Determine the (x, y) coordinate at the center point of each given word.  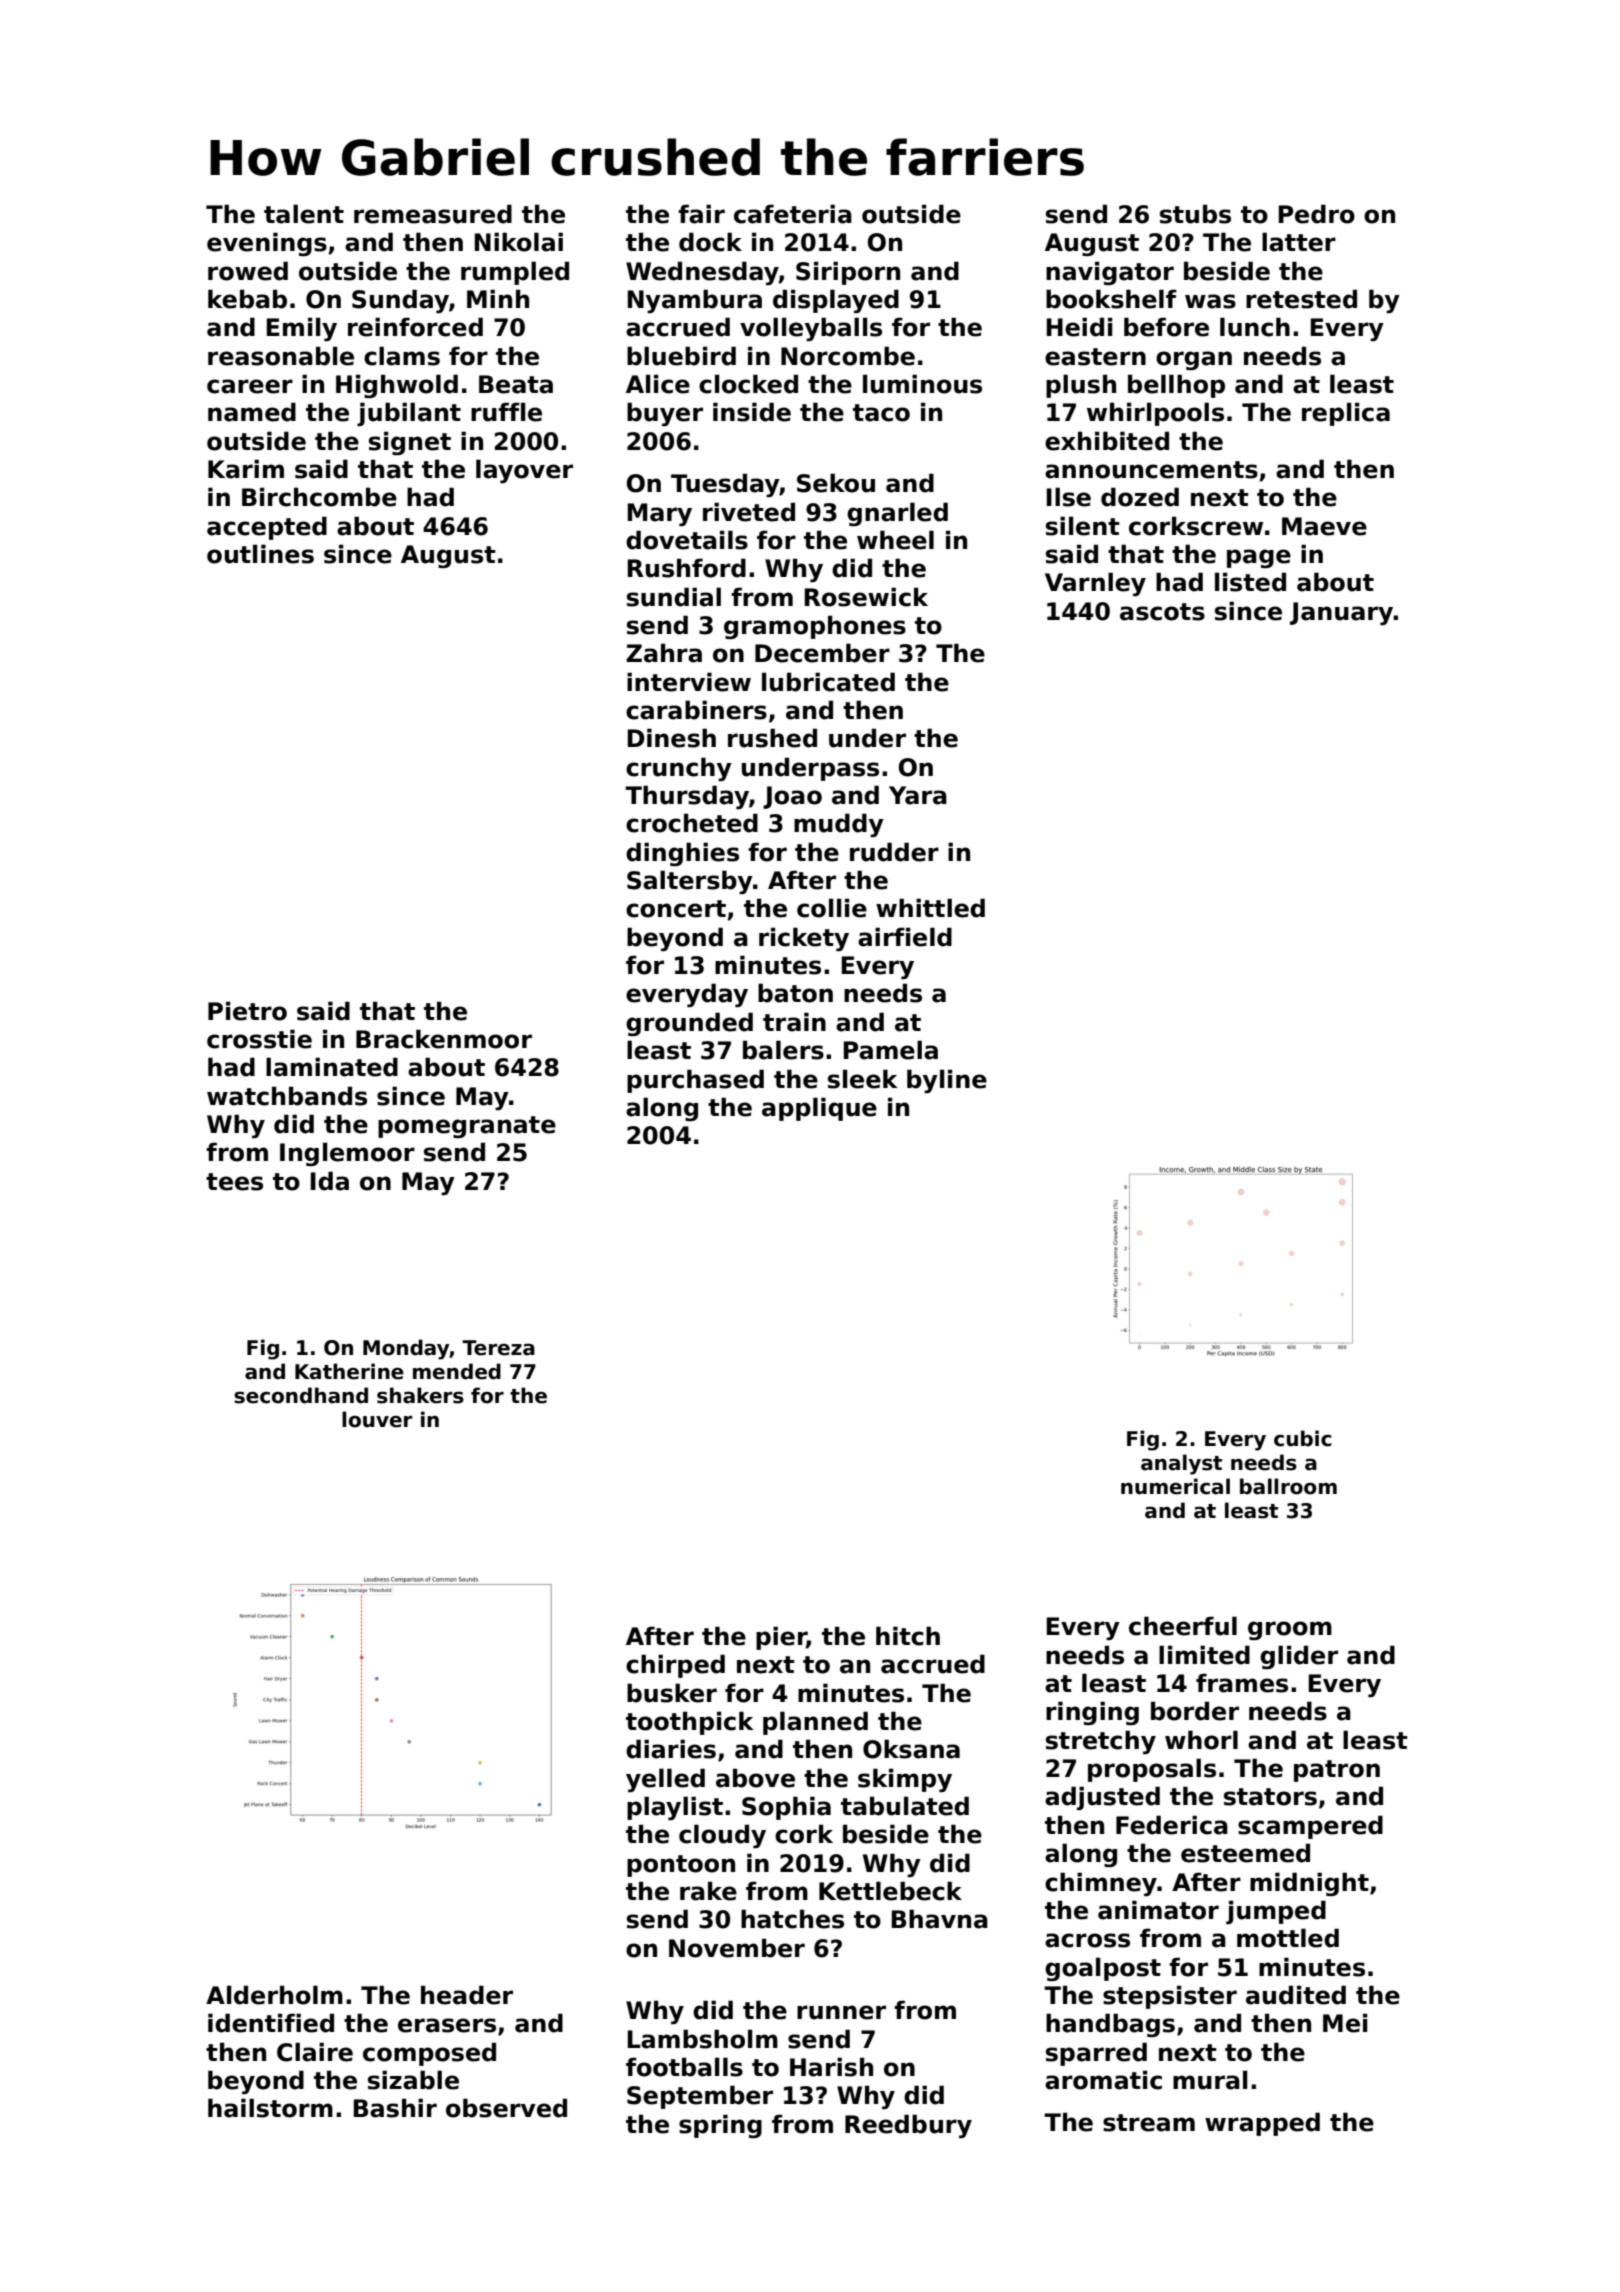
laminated (332, 1067)
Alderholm (274, 1995)
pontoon (681, 1866)
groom (1290, 1630)
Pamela (891, 1050)
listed (1250, 582)
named (252, 412)
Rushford (687, 568)
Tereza (498, 1348)
